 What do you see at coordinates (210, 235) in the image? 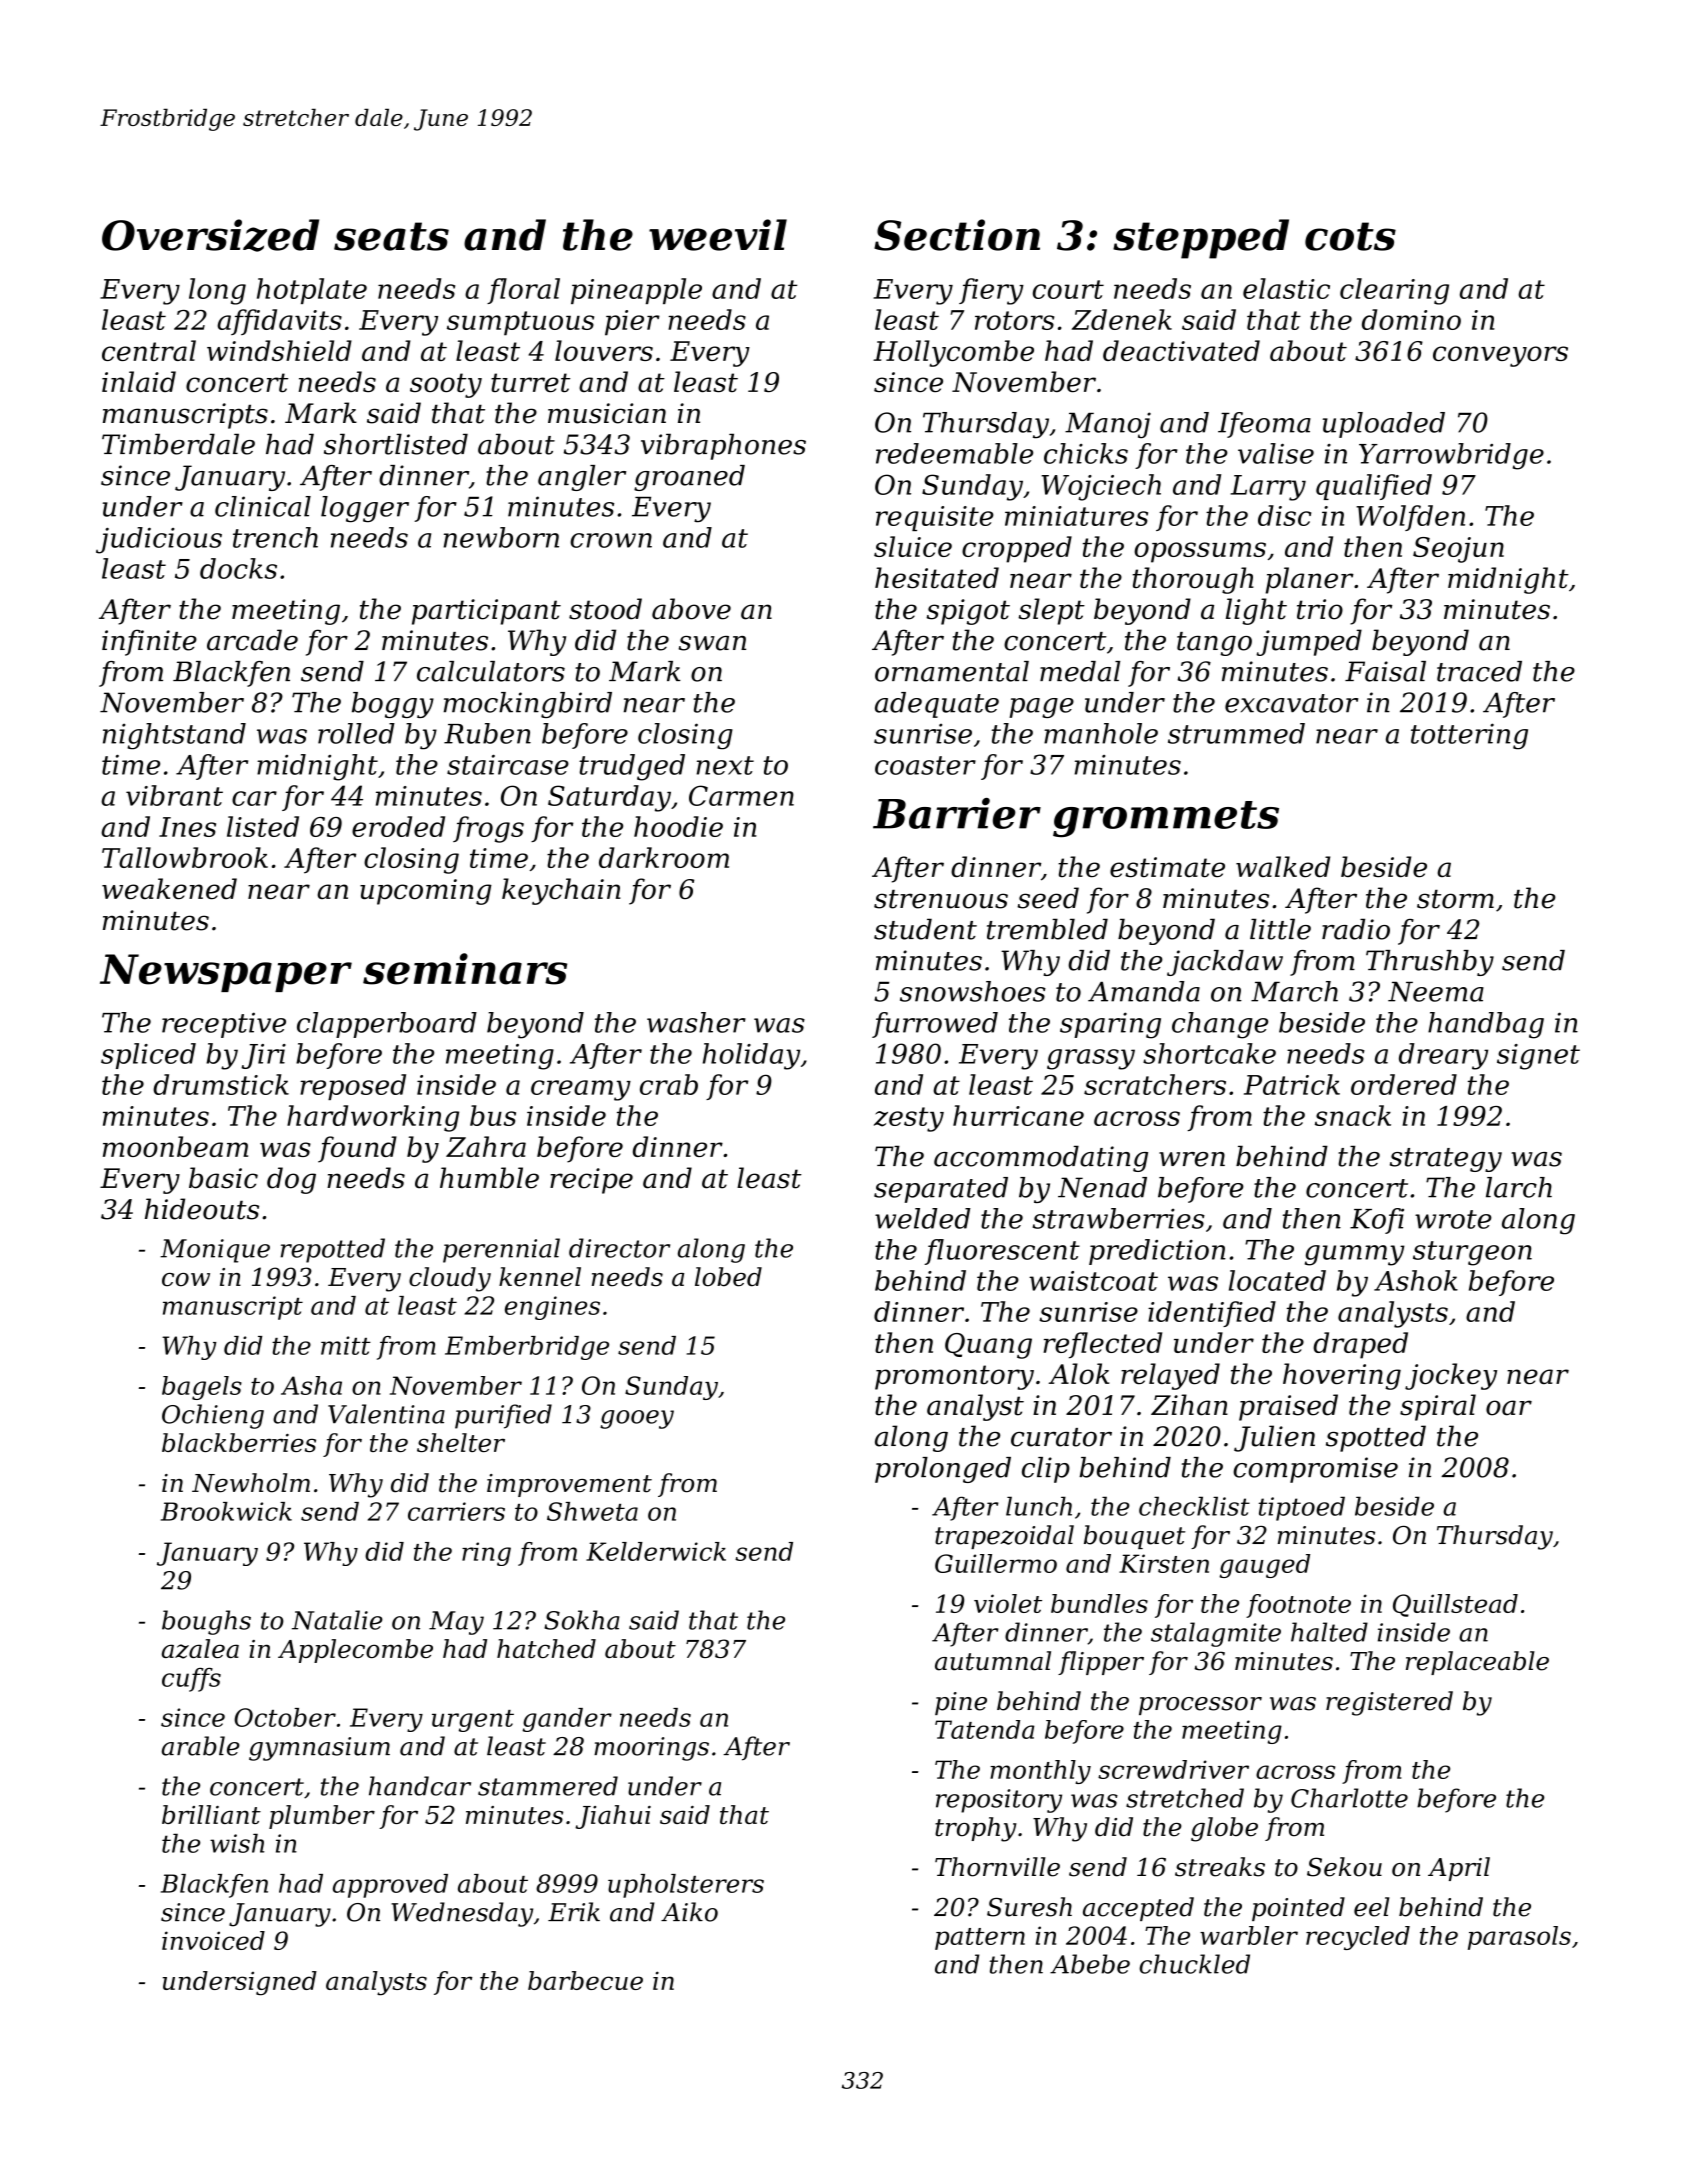
I see `Oversized` at bounding box center [210, 235].
